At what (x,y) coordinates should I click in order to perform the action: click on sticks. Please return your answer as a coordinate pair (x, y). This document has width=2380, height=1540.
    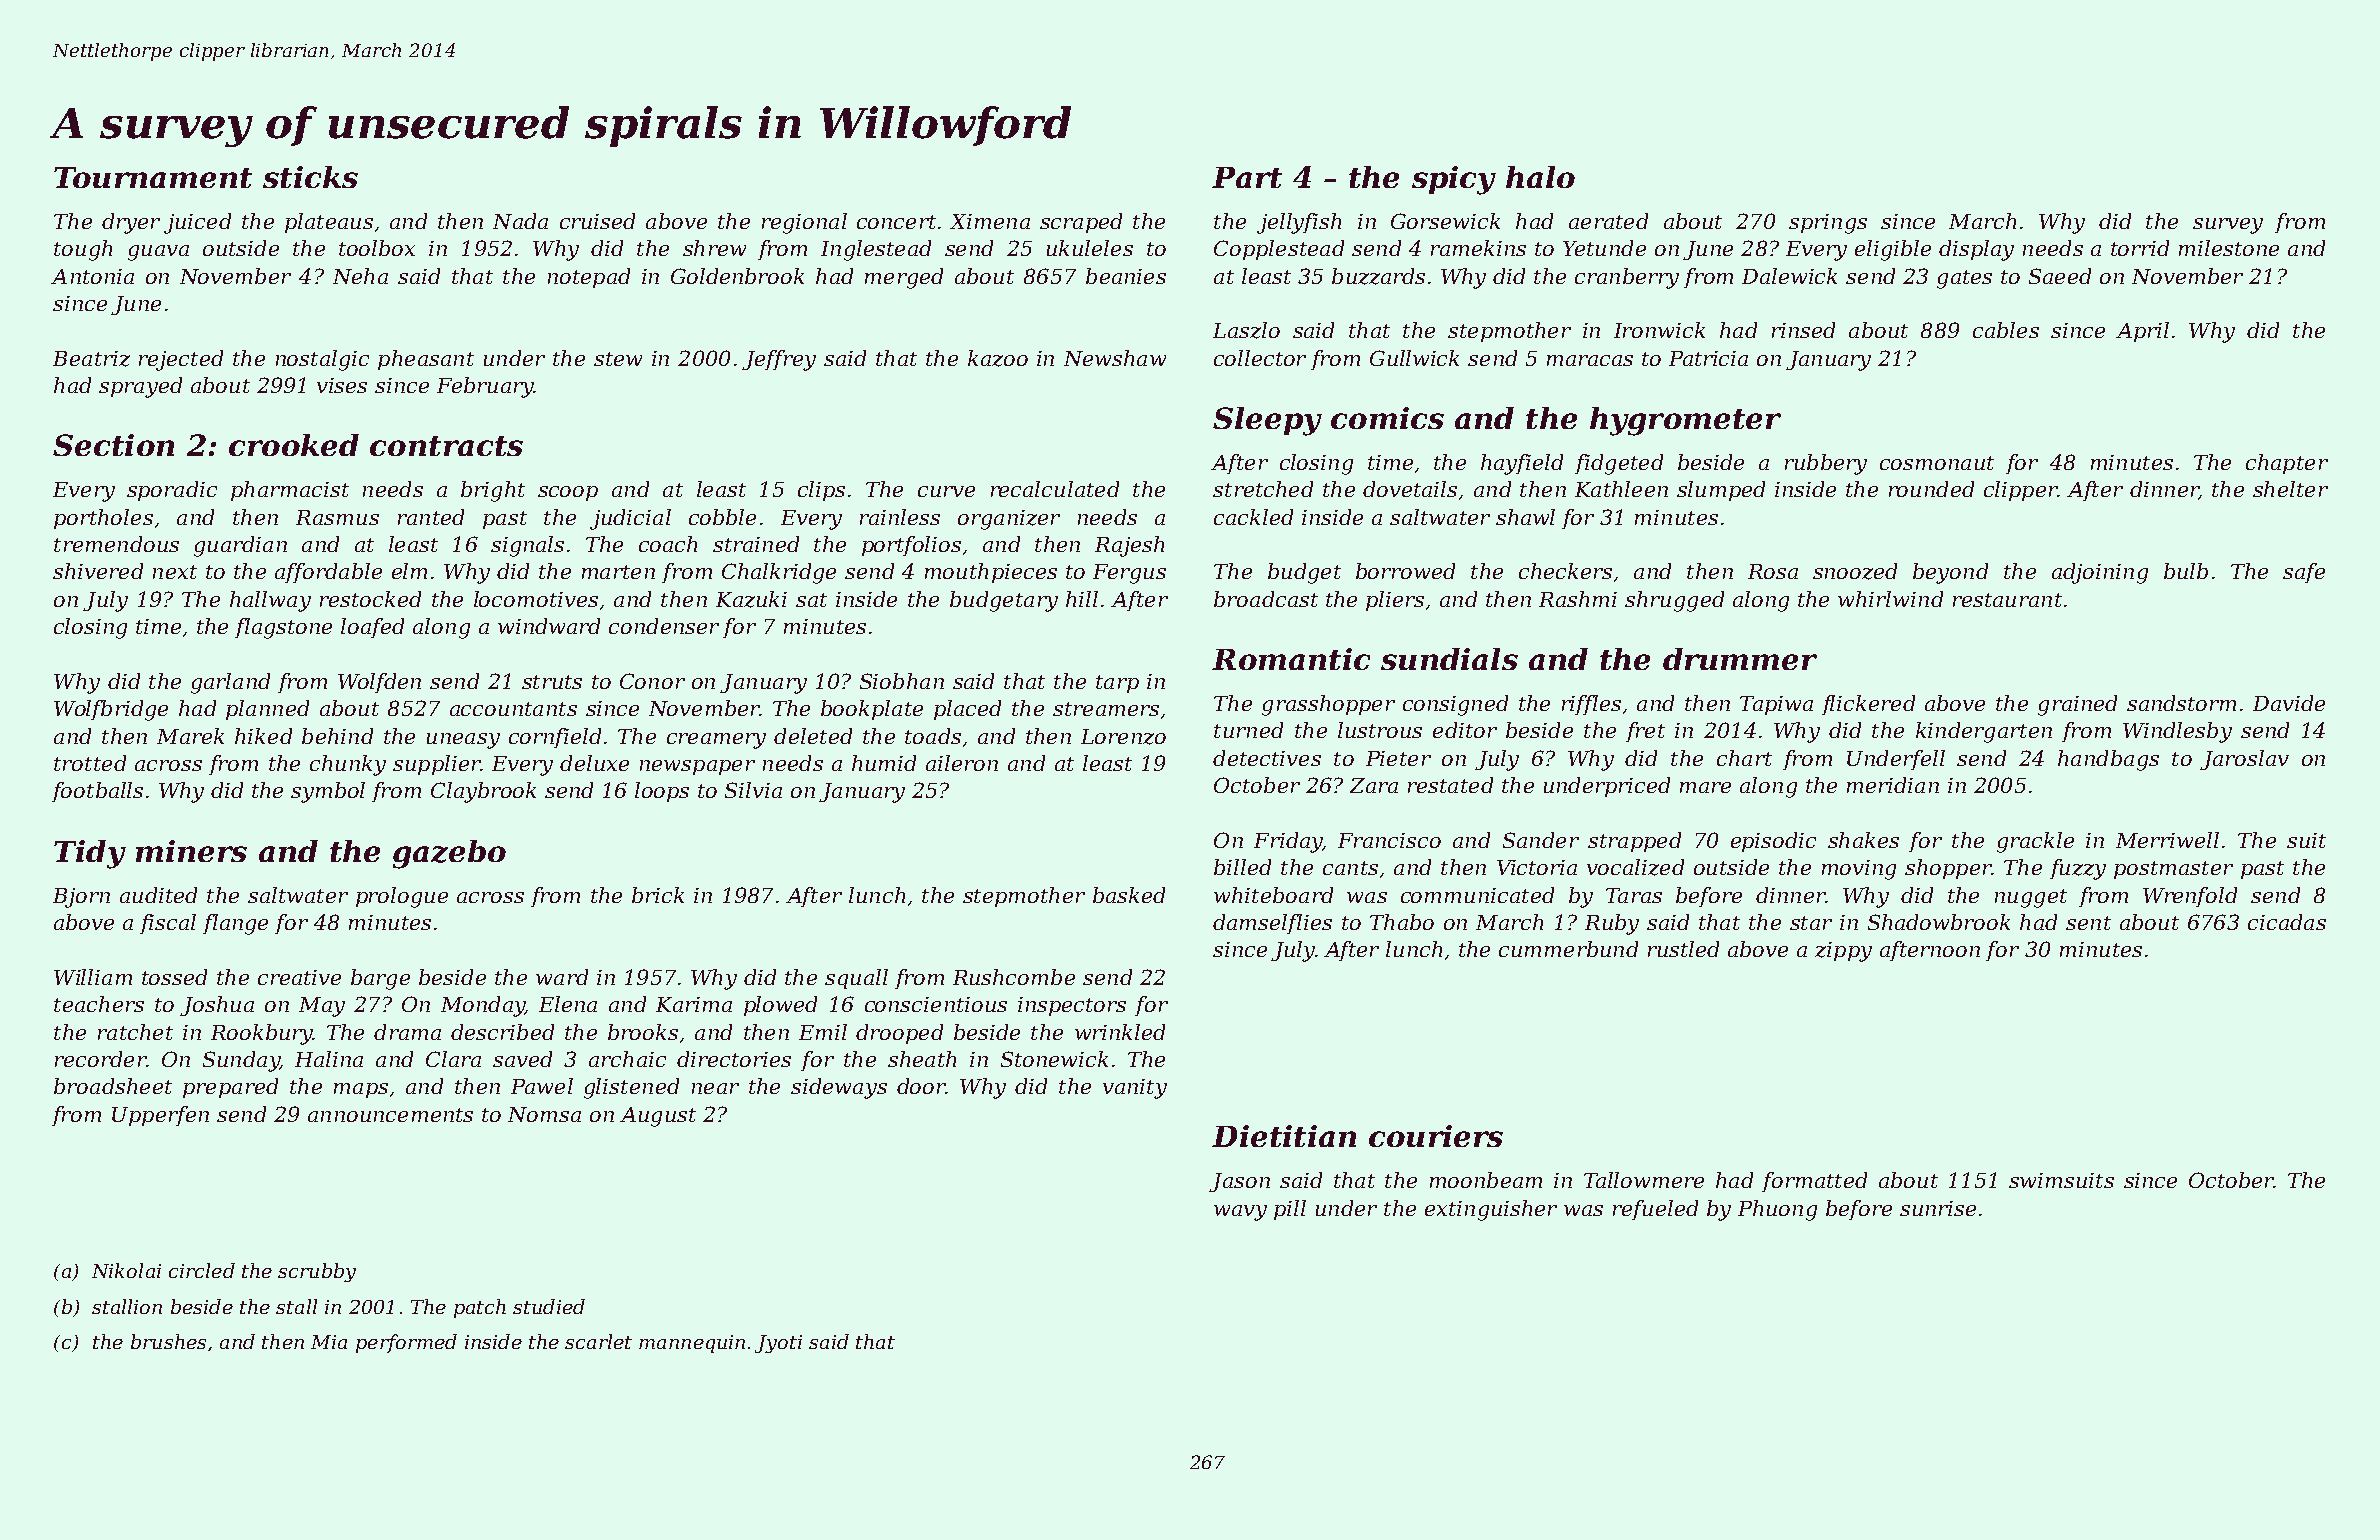
    Looking at the image, I should click on (310, 177).
